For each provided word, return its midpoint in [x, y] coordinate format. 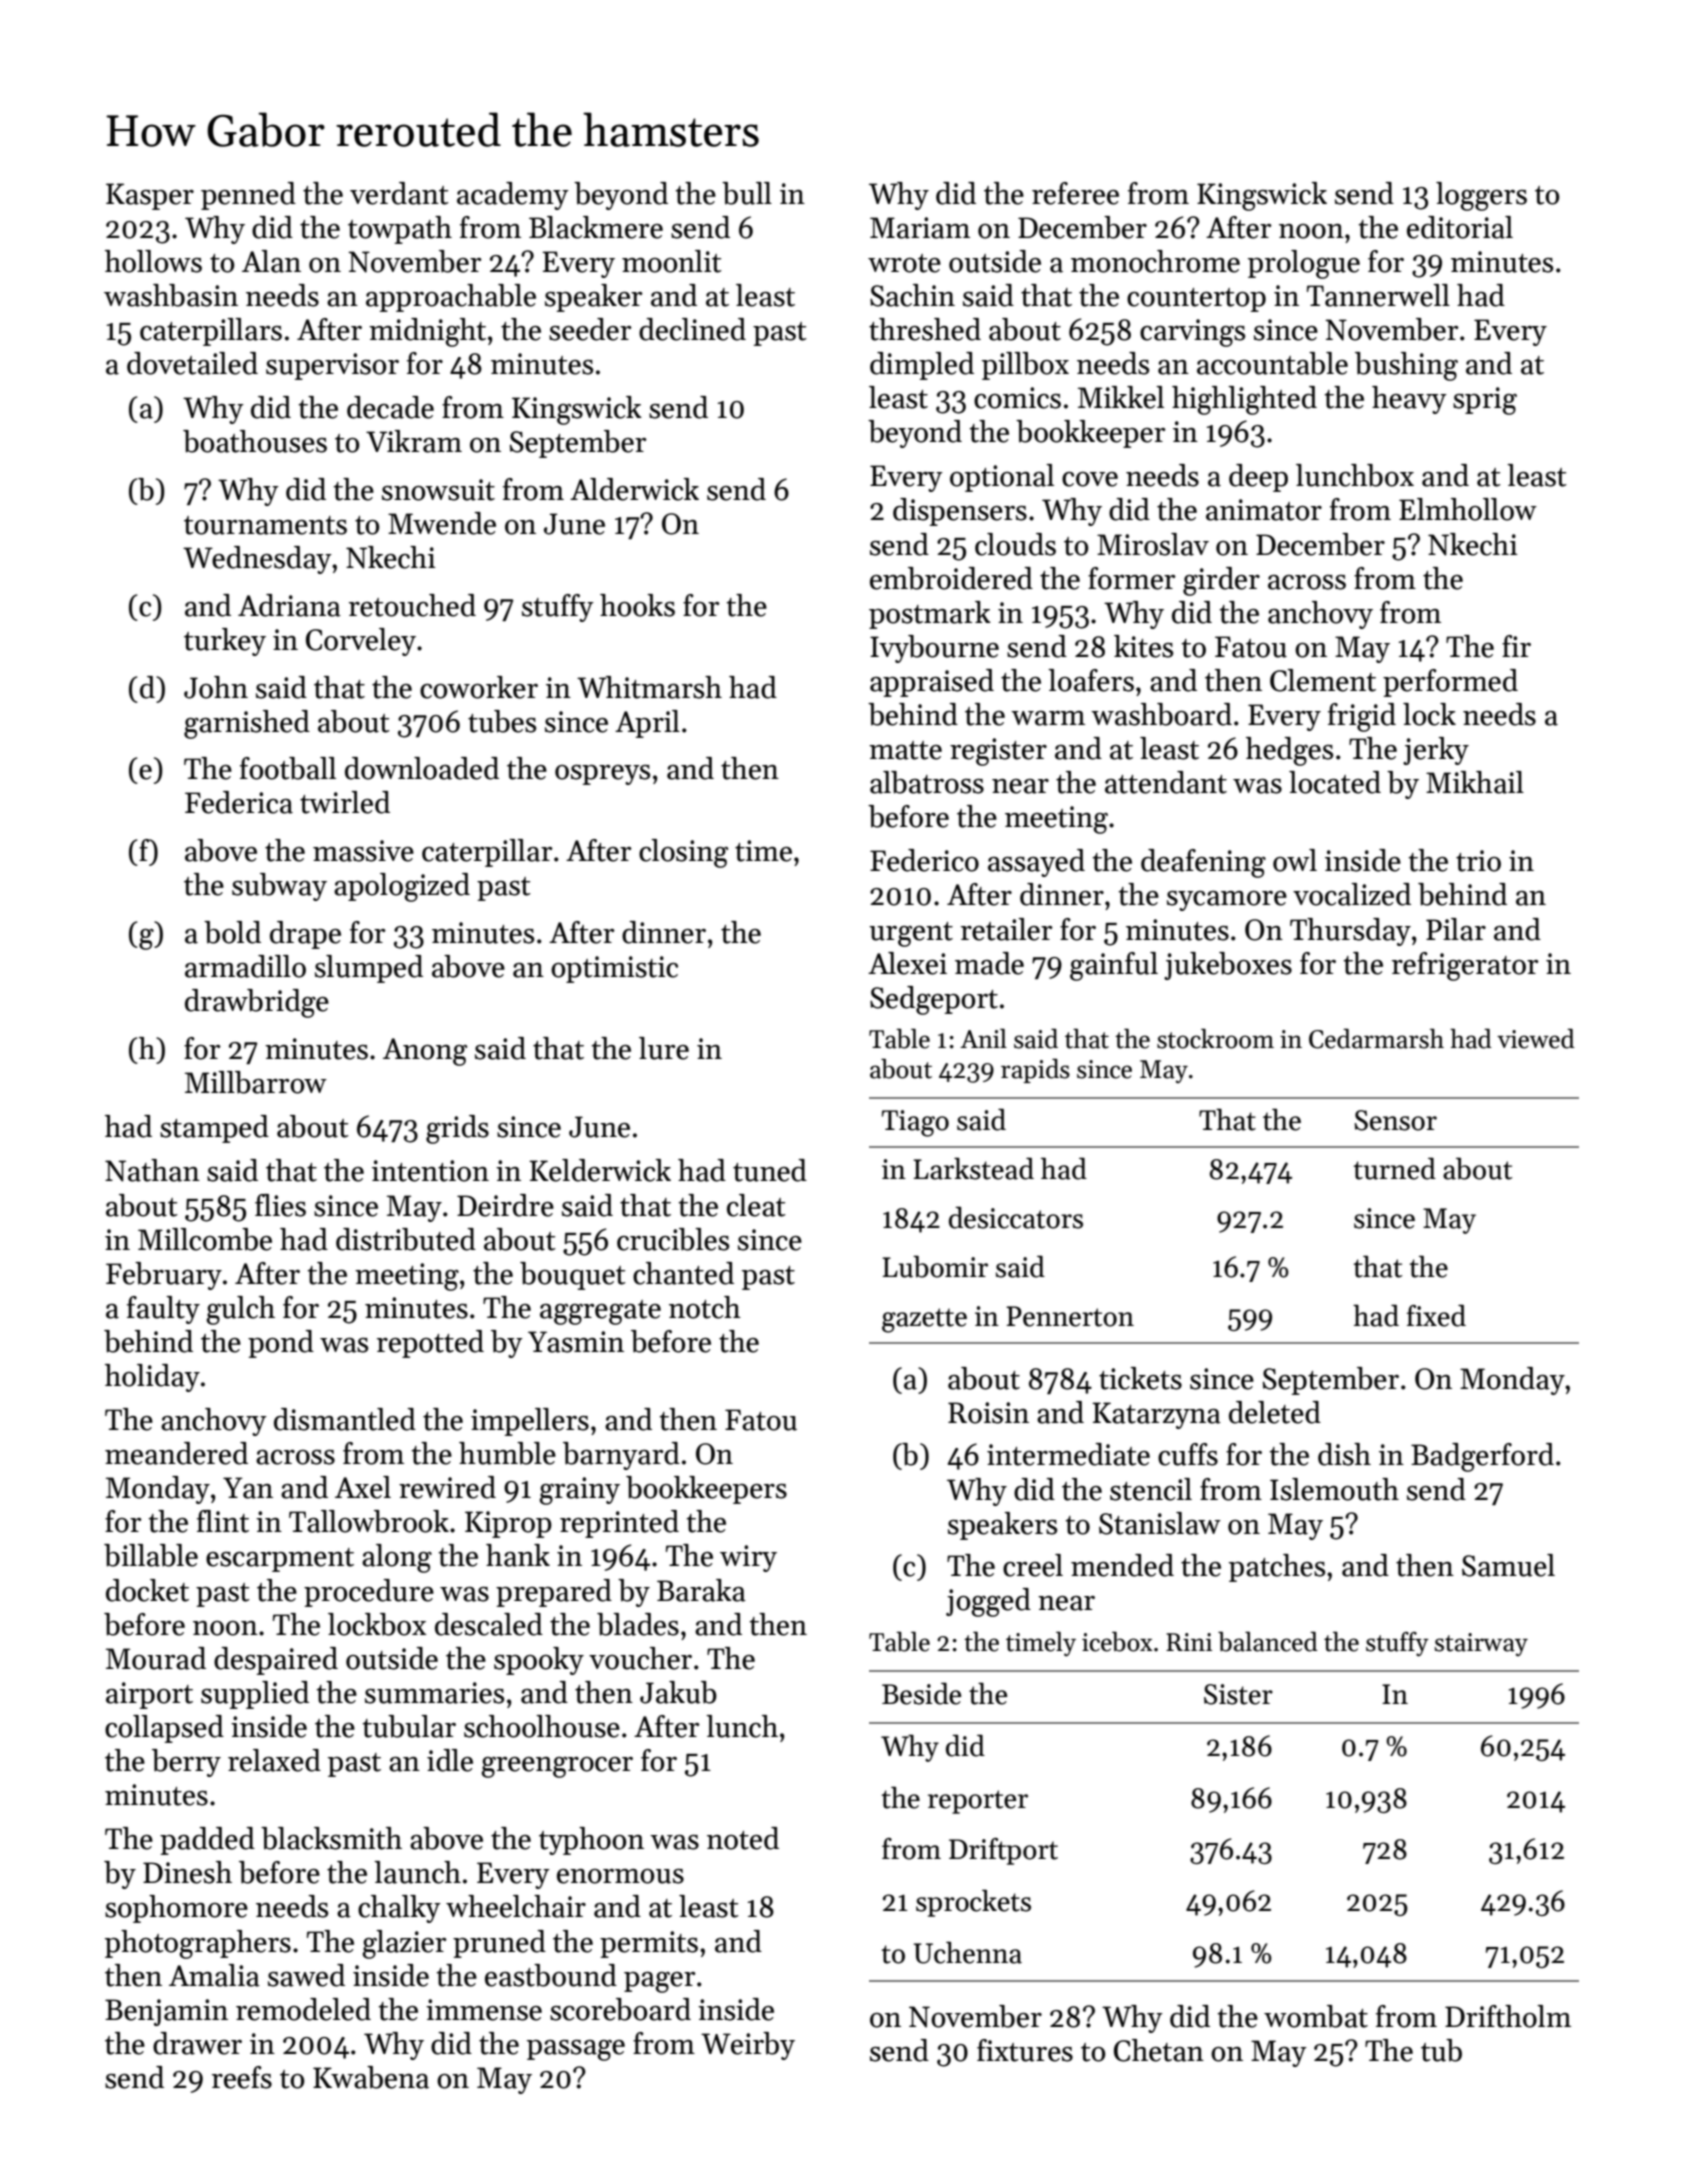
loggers [1481, 196]
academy [513, 196]
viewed [1536, 1038]
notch [705, 1307]
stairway [1481, 1644]
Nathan [152, 1170]
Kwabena [371, 2077]
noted [743, 1838]
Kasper [150, 196]
